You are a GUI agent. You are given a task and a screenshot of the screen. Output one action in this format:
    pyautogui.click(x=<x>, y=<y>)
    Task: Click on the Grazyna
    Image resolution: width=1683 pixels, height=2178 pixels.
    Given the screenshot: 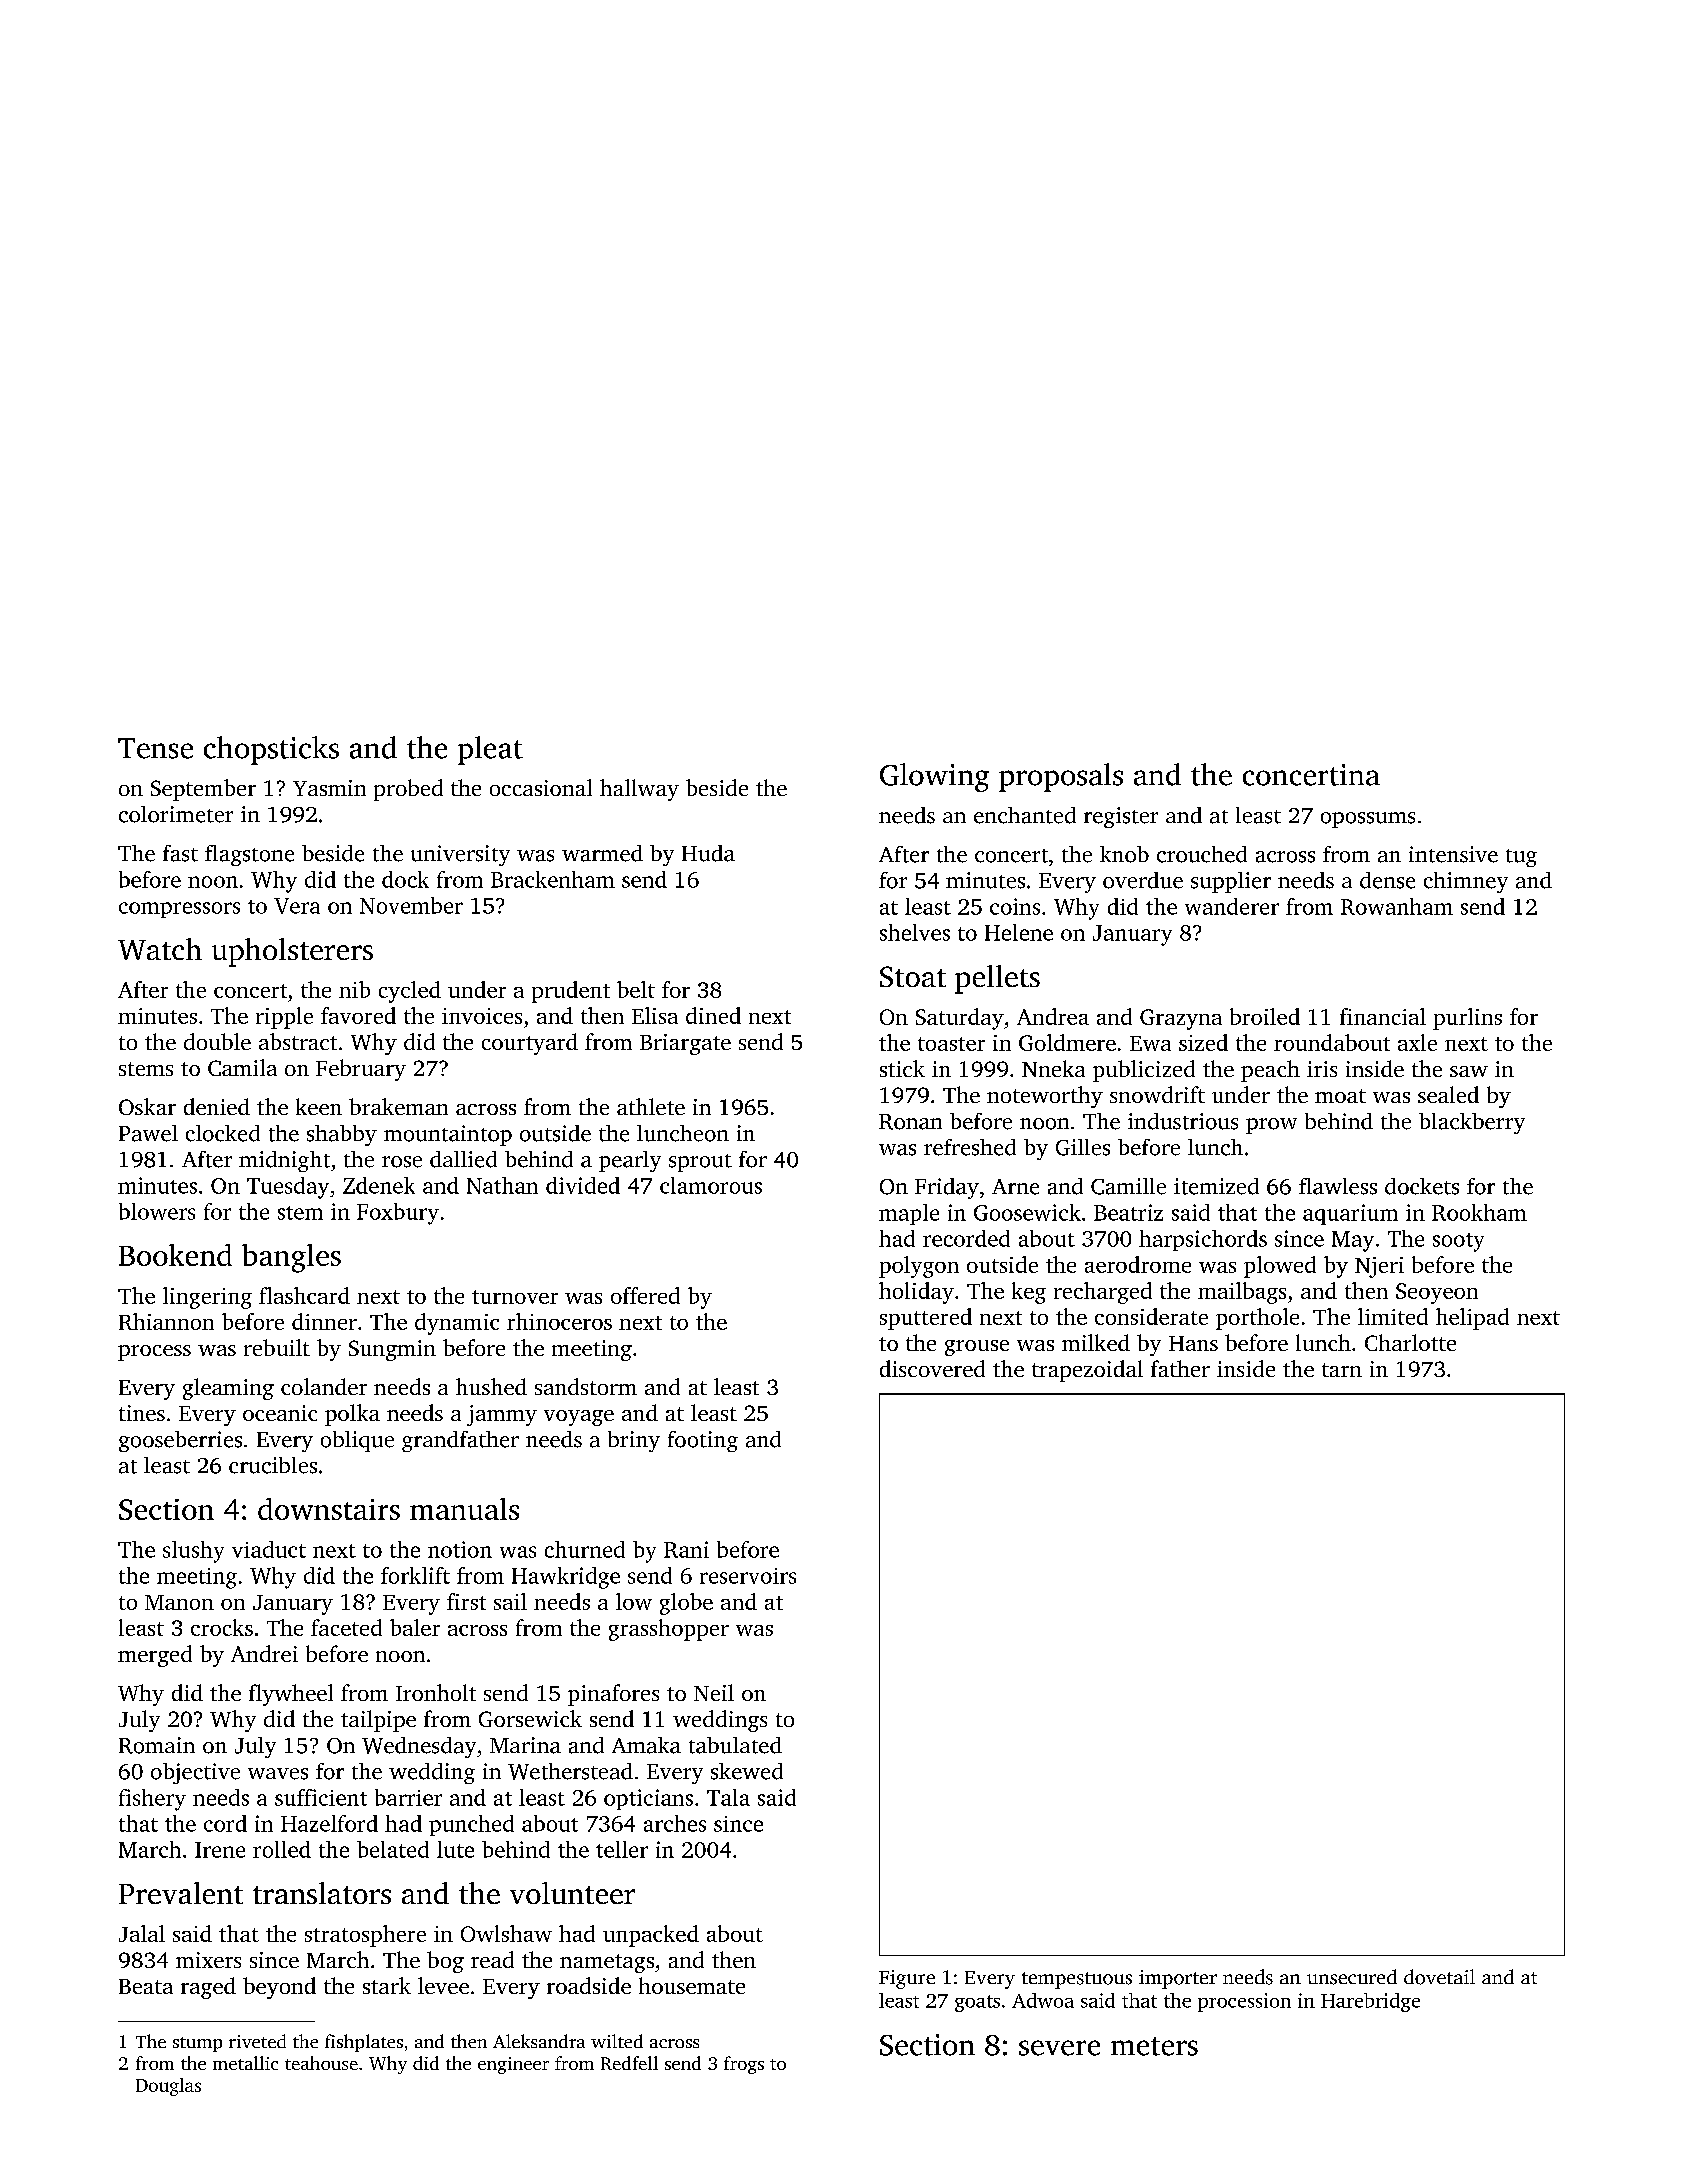 What is the action you would take?
    pyautogui.click(x=1181, y=1019)
